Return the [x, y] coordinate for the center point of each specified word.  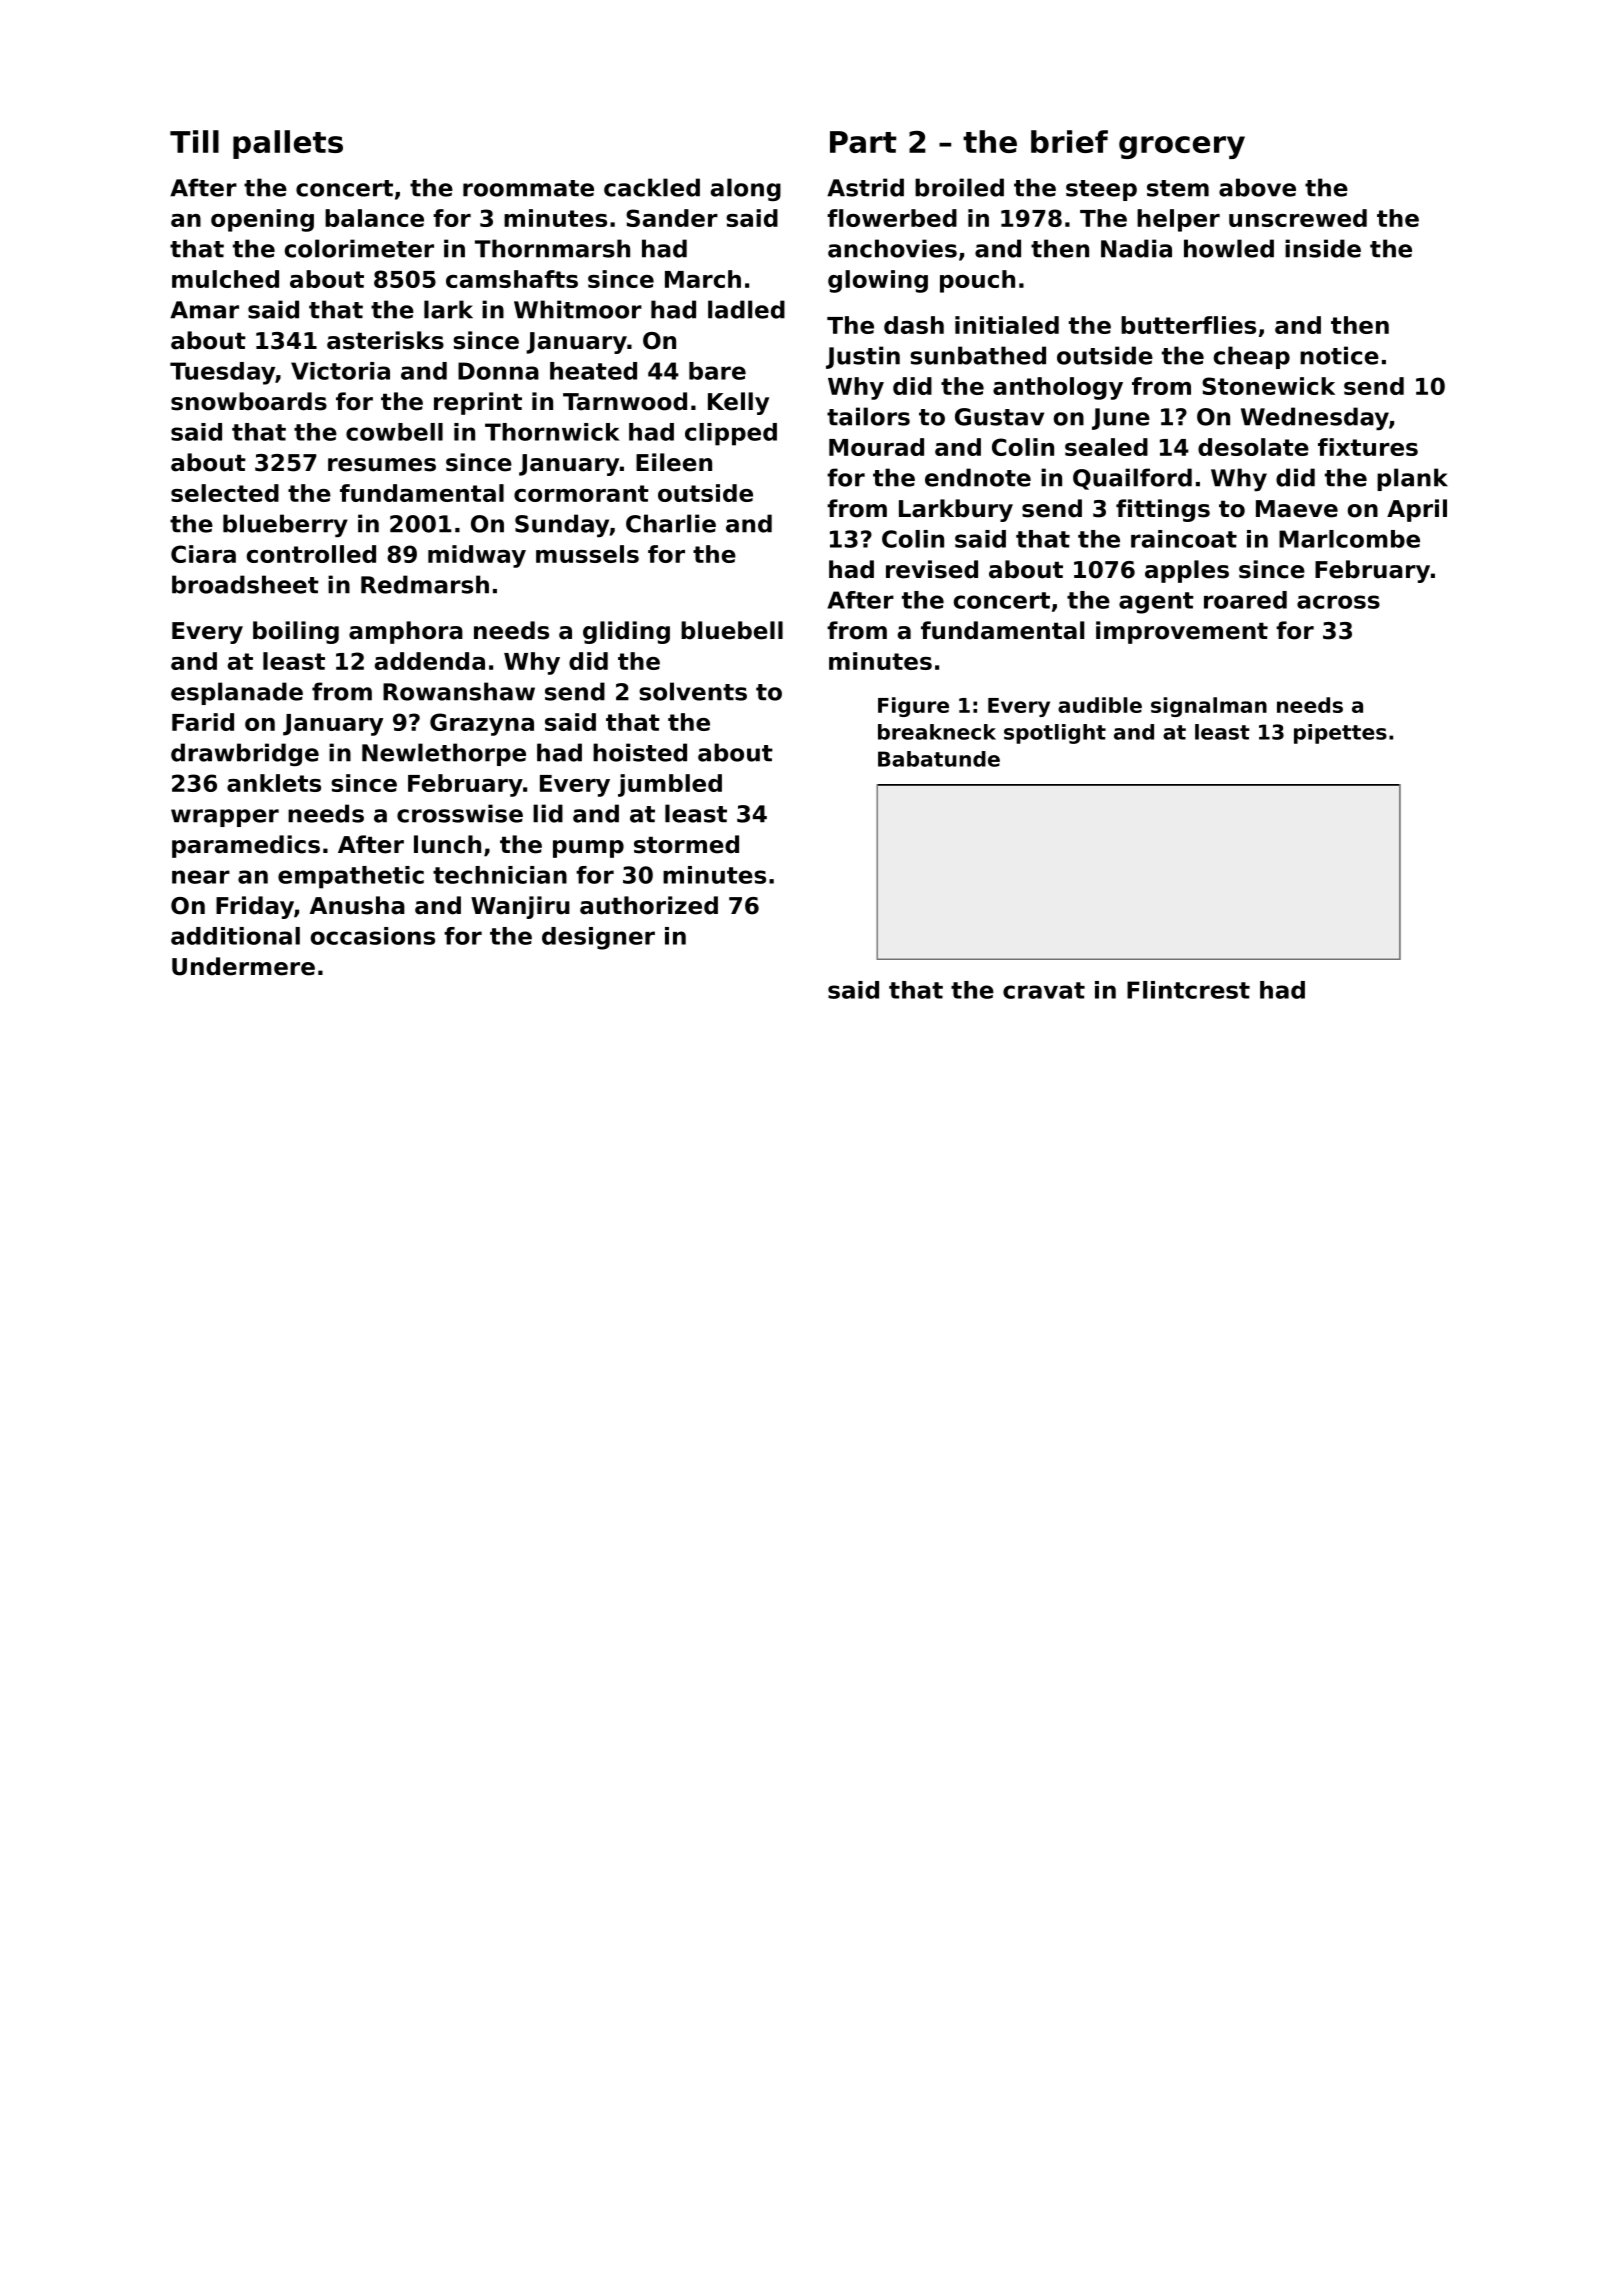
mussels [587, 554]
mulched [225, 279]
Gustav [999, 417]
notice [1339, 355]
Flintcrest [1188, 990]
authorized [649, 905]
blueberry [285, 525]
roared [1245, 600]
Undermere [243, 966]
